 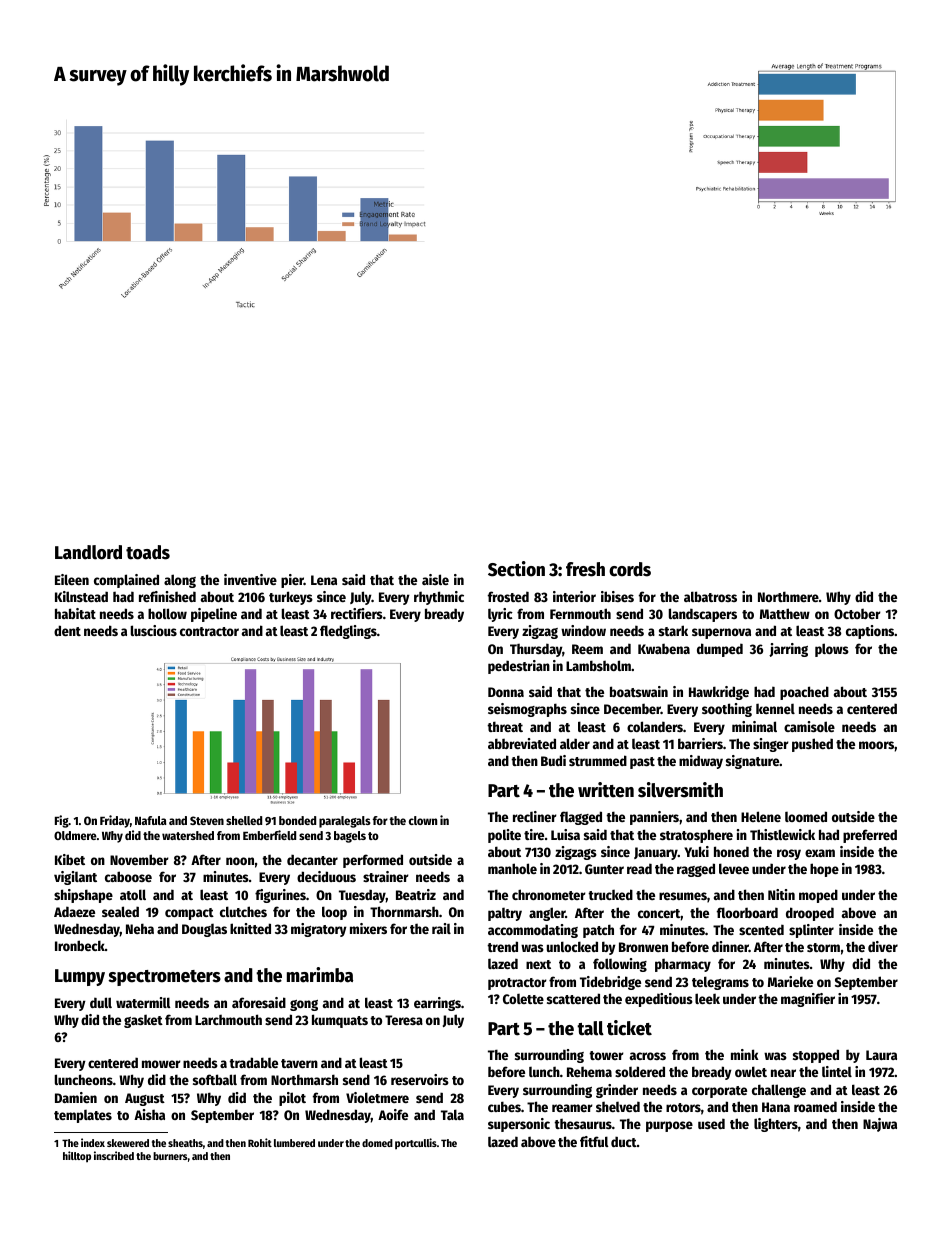 I want to click on past, so click(x=642, y=763).
